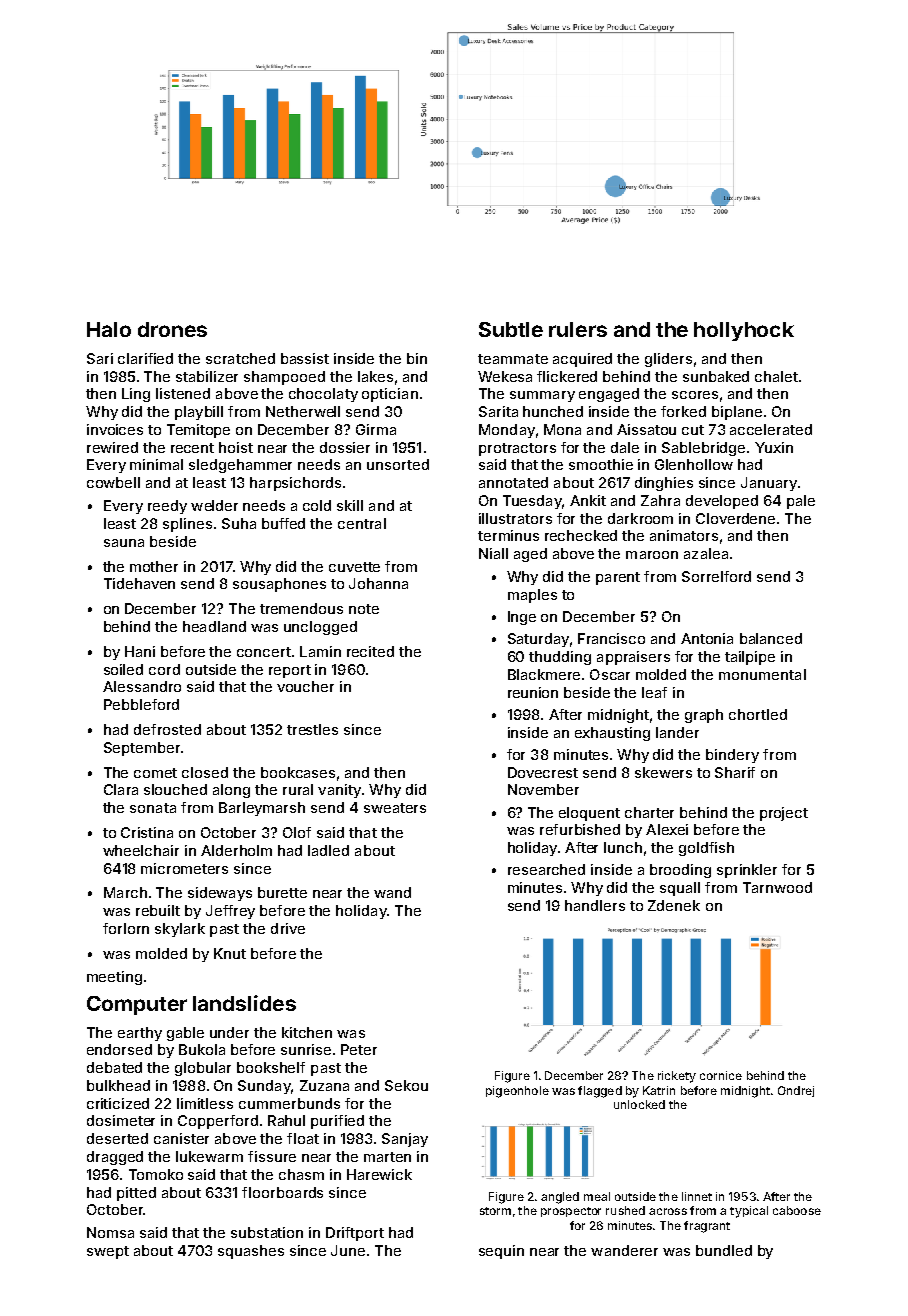 The image size is (908, 1316). Describe the element at coordinates (744, 331) in the image. I see `hollyhock` at that location.
